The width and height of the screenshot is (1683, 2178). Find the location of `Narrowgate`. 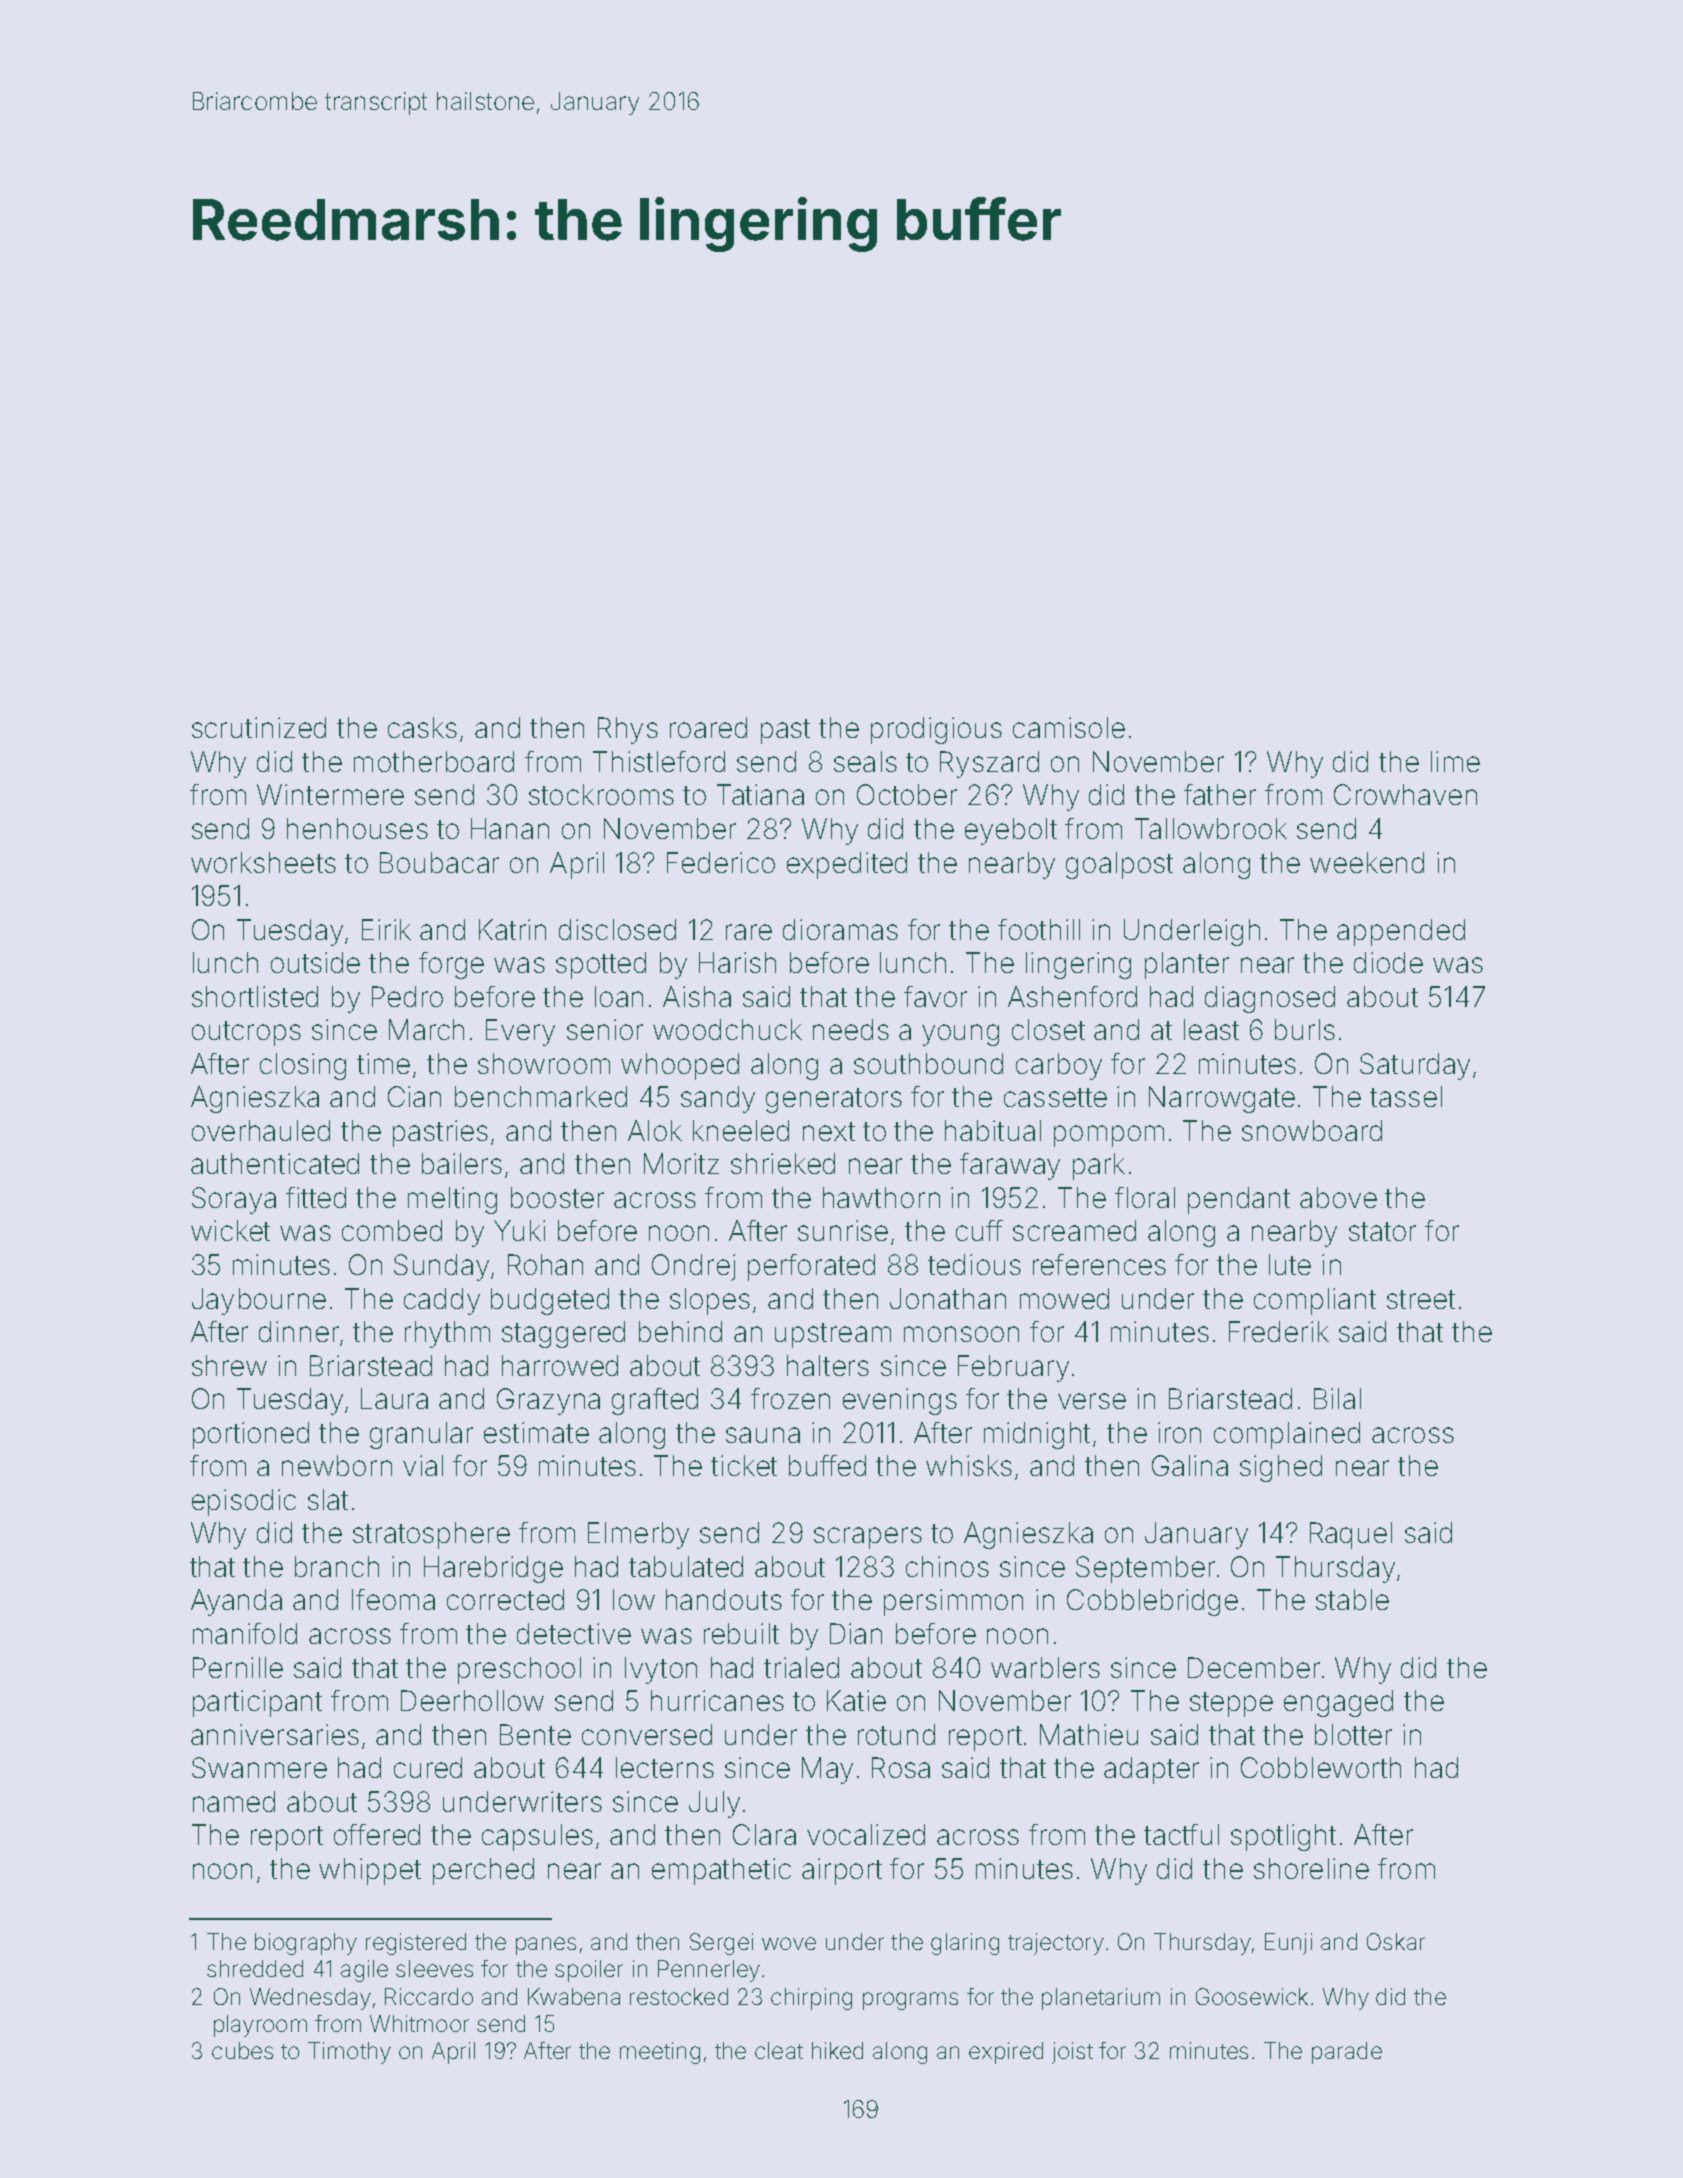

Narrowgate is located at coordinates (1222, 1099).
